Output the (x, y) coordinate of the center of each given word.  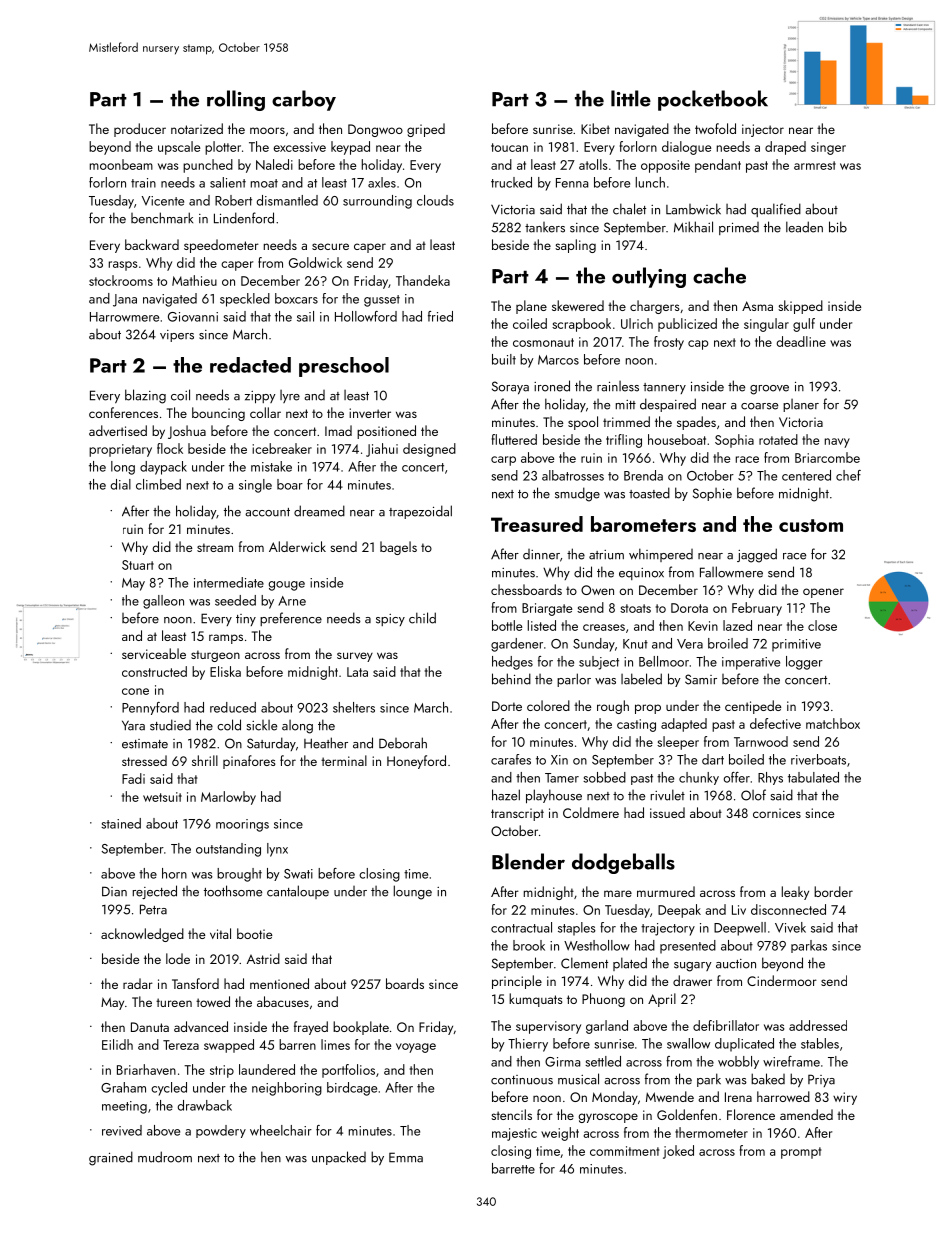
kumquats (536, 1000)
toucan (509, 147)
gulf (804, 325)
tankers (545, 227)
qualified (776, 210)
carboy (304, 100)
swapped (229, 1046)
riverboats (818, 759)
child (422, 618)
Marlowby (228, 798)
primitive (796, 645)
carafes (511, 759)
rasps (123, 266)
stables (820, 1043)
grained (111, 1158)
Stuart (138, 565)
